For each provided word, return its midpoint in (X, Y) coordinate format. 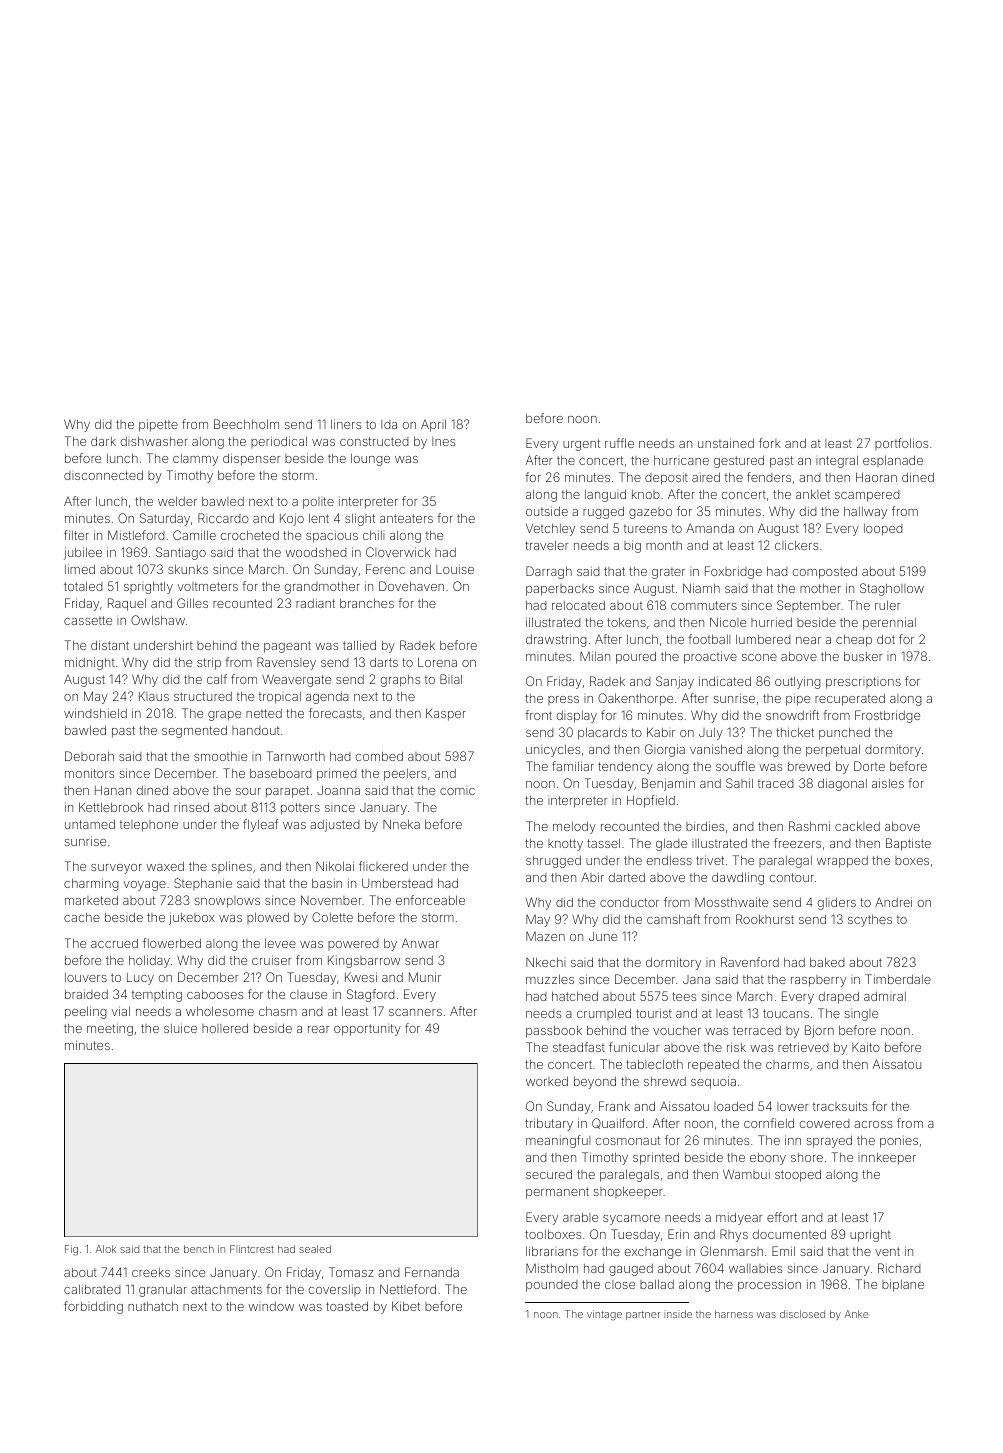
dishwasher (154, 441)
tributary (549, 1124)
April (433, 425)
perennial (889, 623)
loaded (733, 1106)
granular (163, 1291)
